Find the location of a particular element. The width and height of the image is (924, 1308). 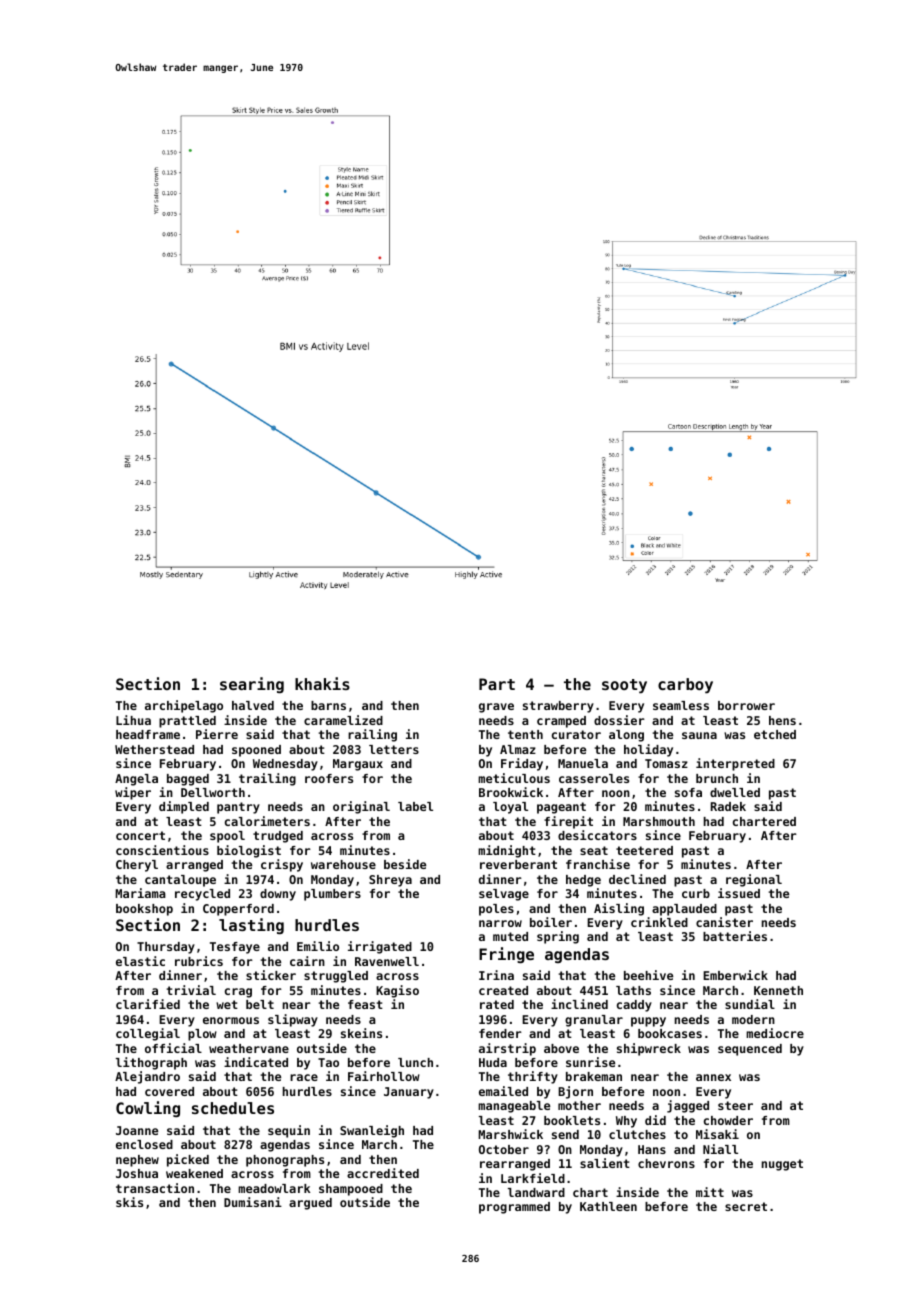

secret is located at coordinates (746, 1206).
